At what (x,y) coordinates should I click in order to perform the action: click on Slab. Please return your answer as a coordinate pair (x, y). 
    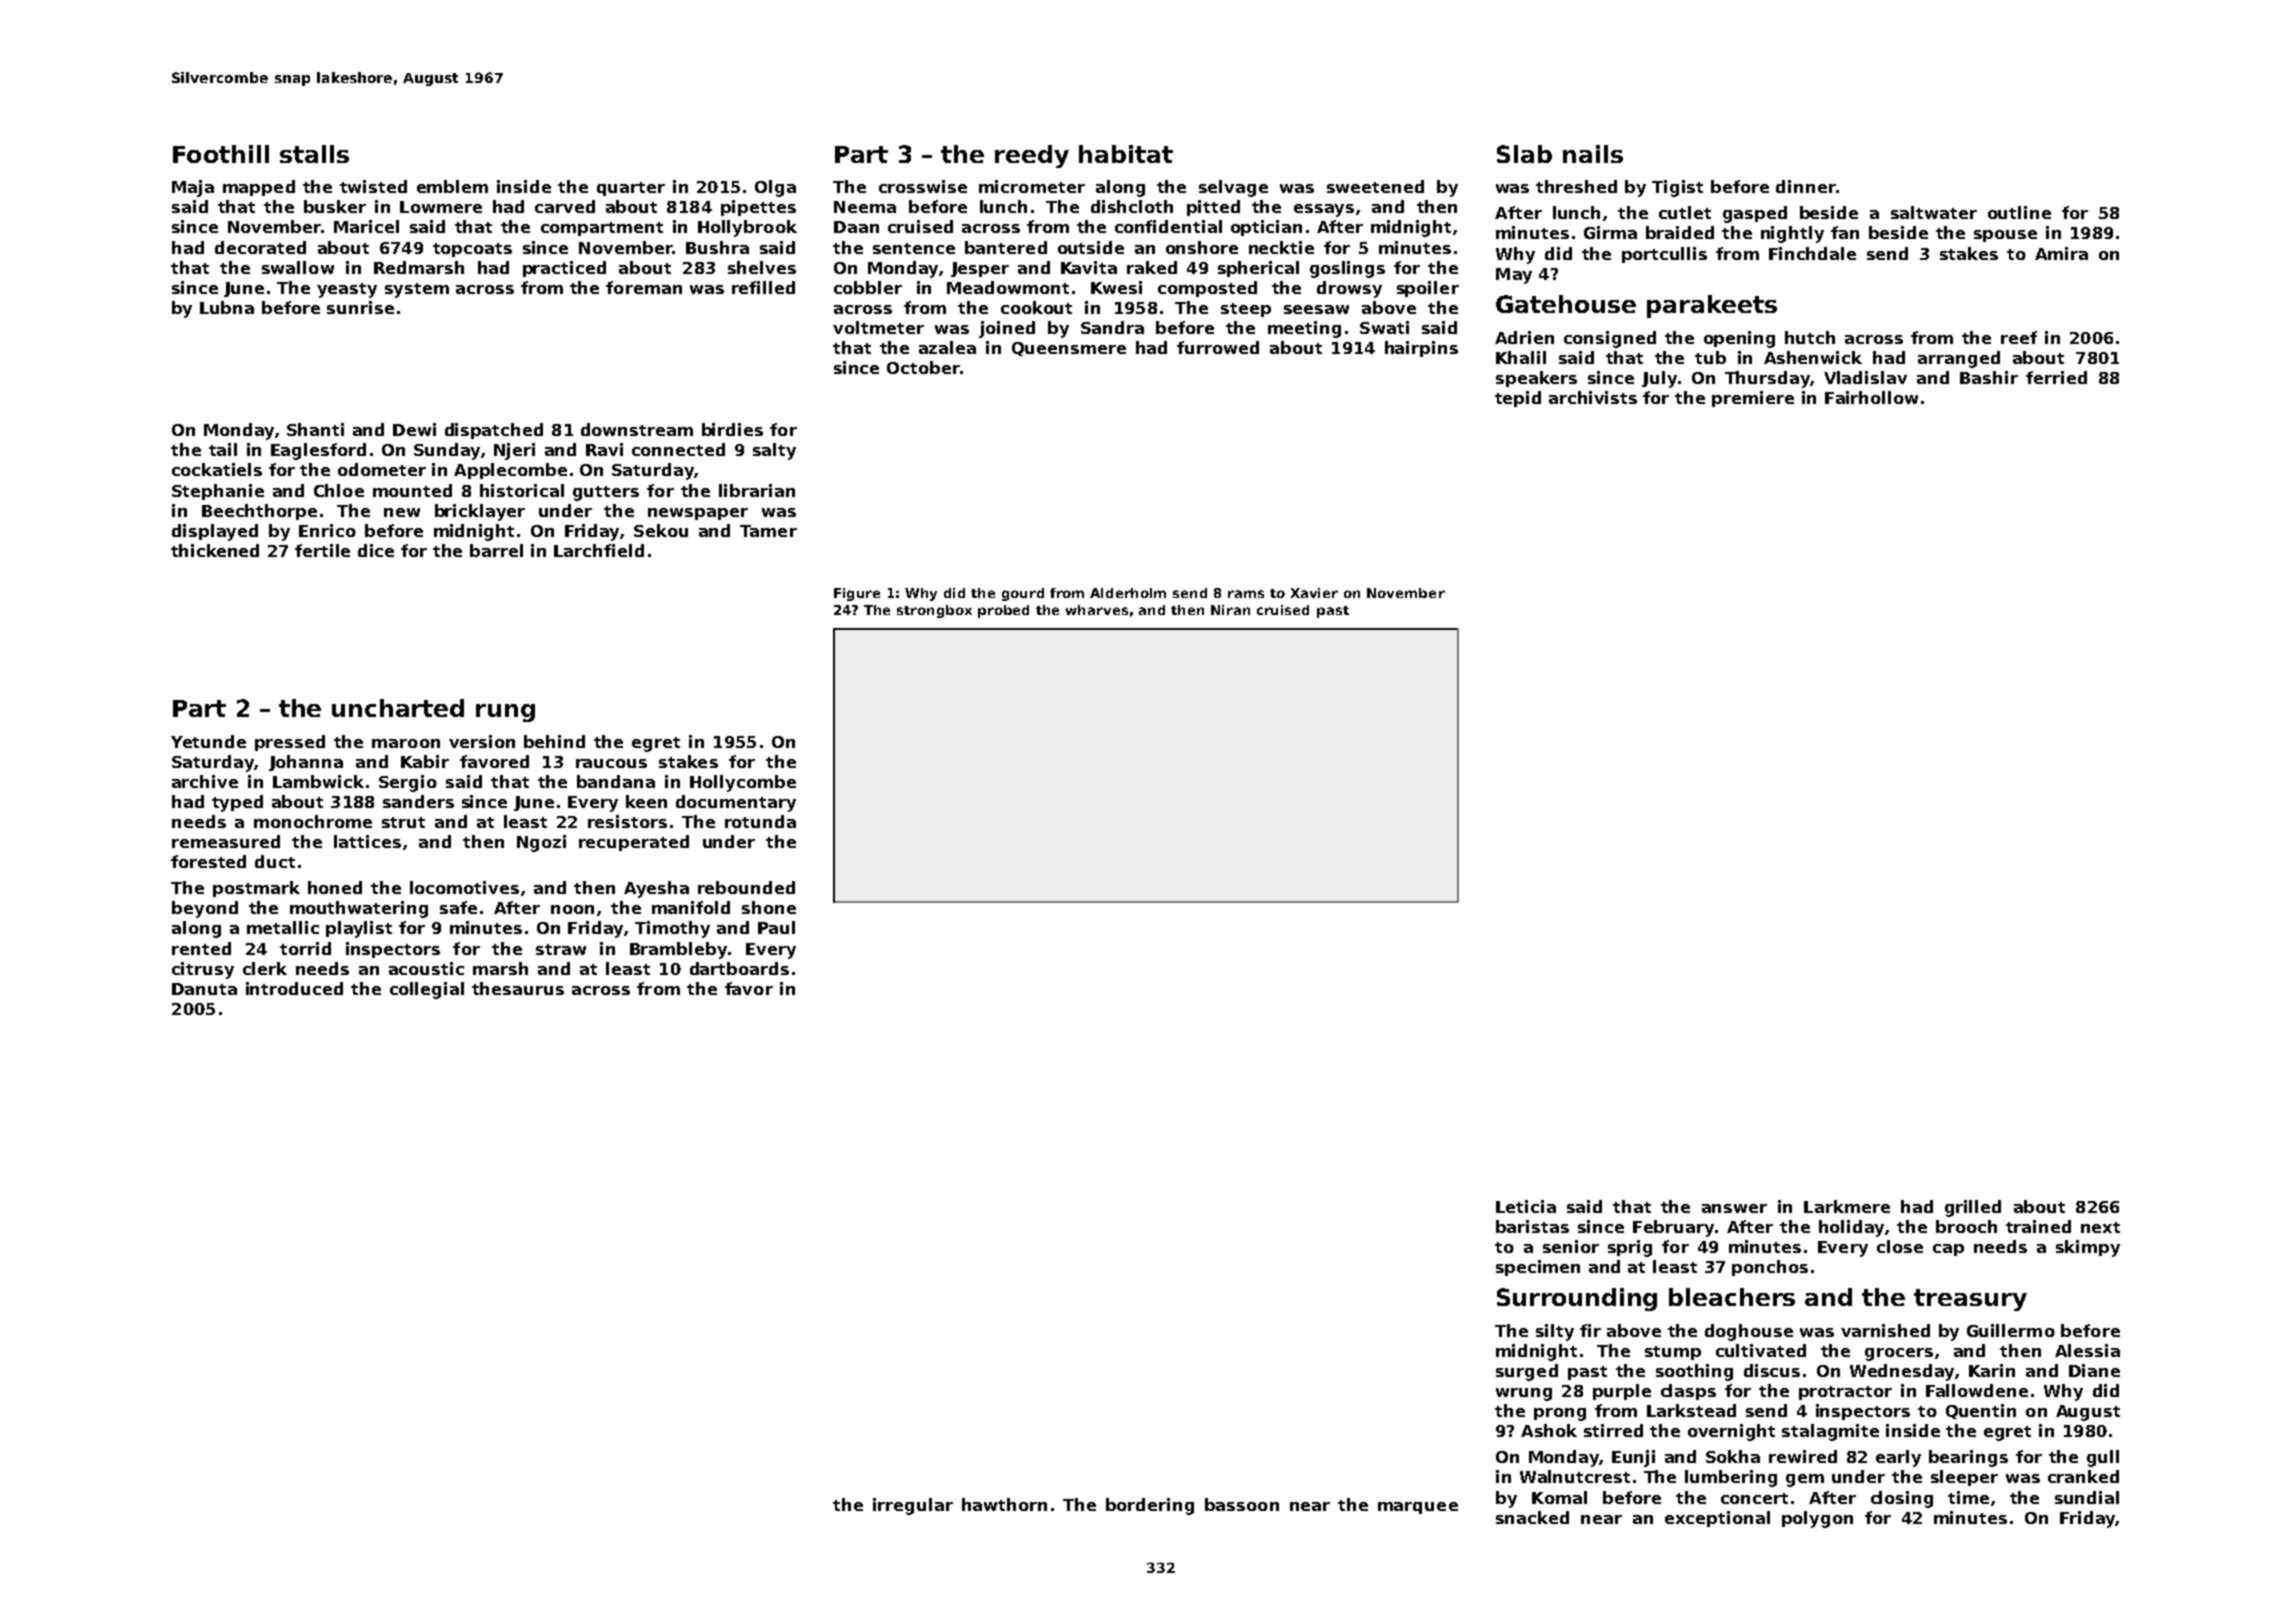
    Looking at the image, I should click on (1524, 154).
